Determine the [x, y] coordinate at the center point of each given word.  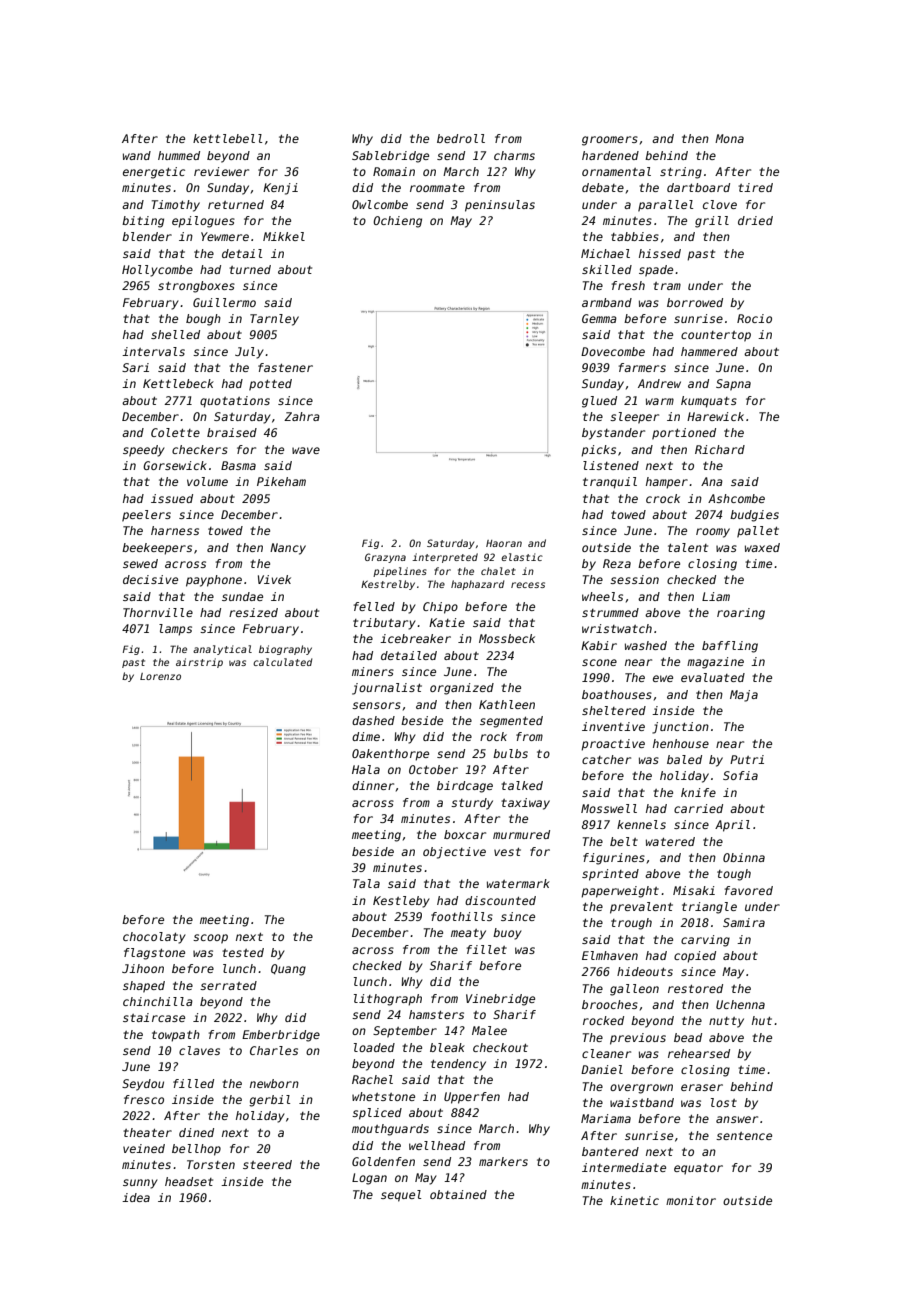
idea [136, 1197]
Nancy [288, 549]
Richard [720, 449]
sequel [401, 1196]
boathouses [617, 694]
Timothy [176, 206]
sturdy [472, 804]
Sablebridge [390, 157]
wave [306, 450]
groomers [610, 141]
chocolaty [154, 938]
